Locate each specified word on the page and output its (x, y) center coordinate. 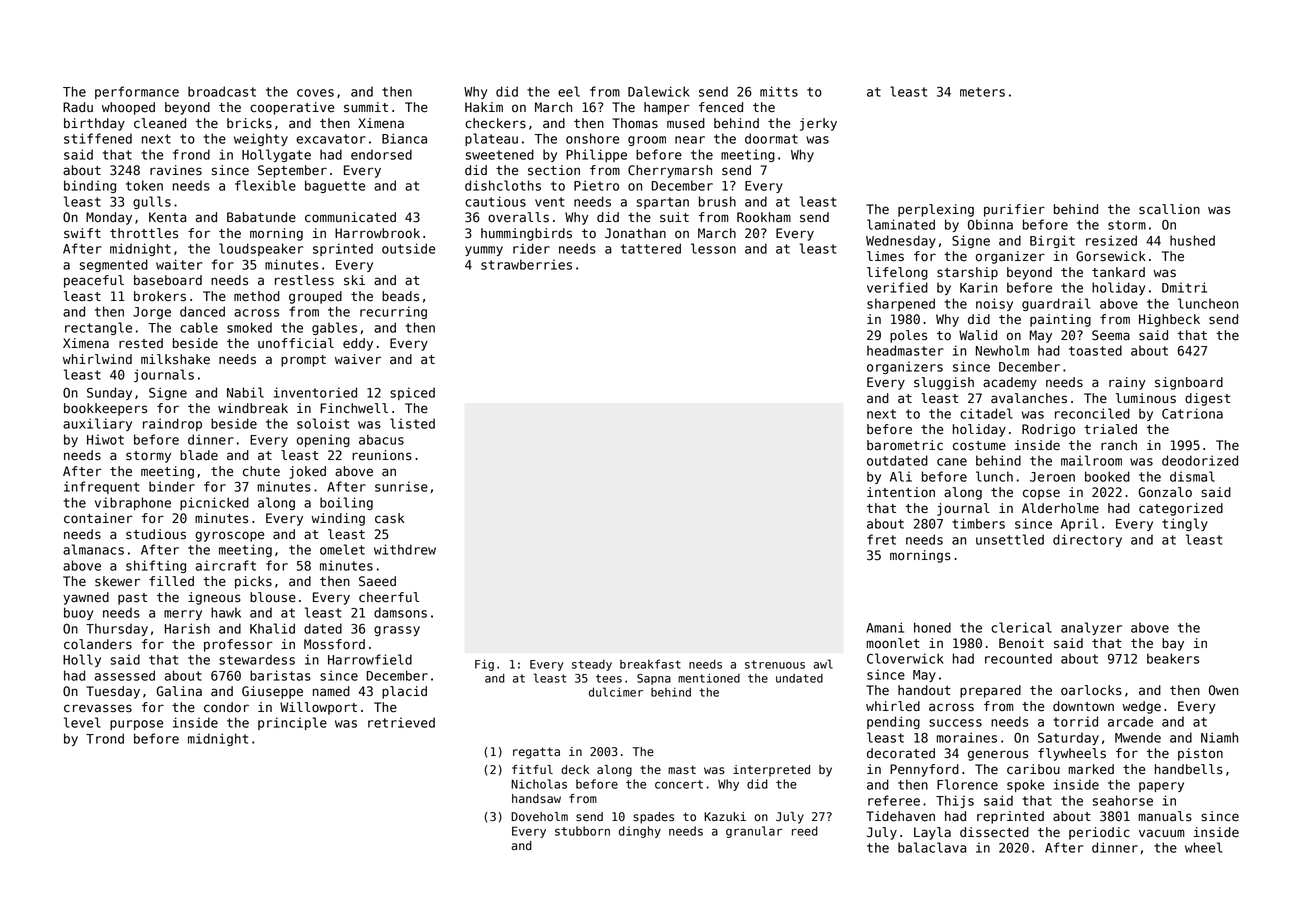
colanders (98, 644)
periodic (1099, 833)
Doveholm (539, 817)
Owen (1223, 690)
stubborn (582, 831)
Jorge (152, 313)
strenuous (775, 664)
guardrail (1056, 304)
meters (982, 92)
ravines (176, 170)
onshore (592, 138)
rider (531, 248)
